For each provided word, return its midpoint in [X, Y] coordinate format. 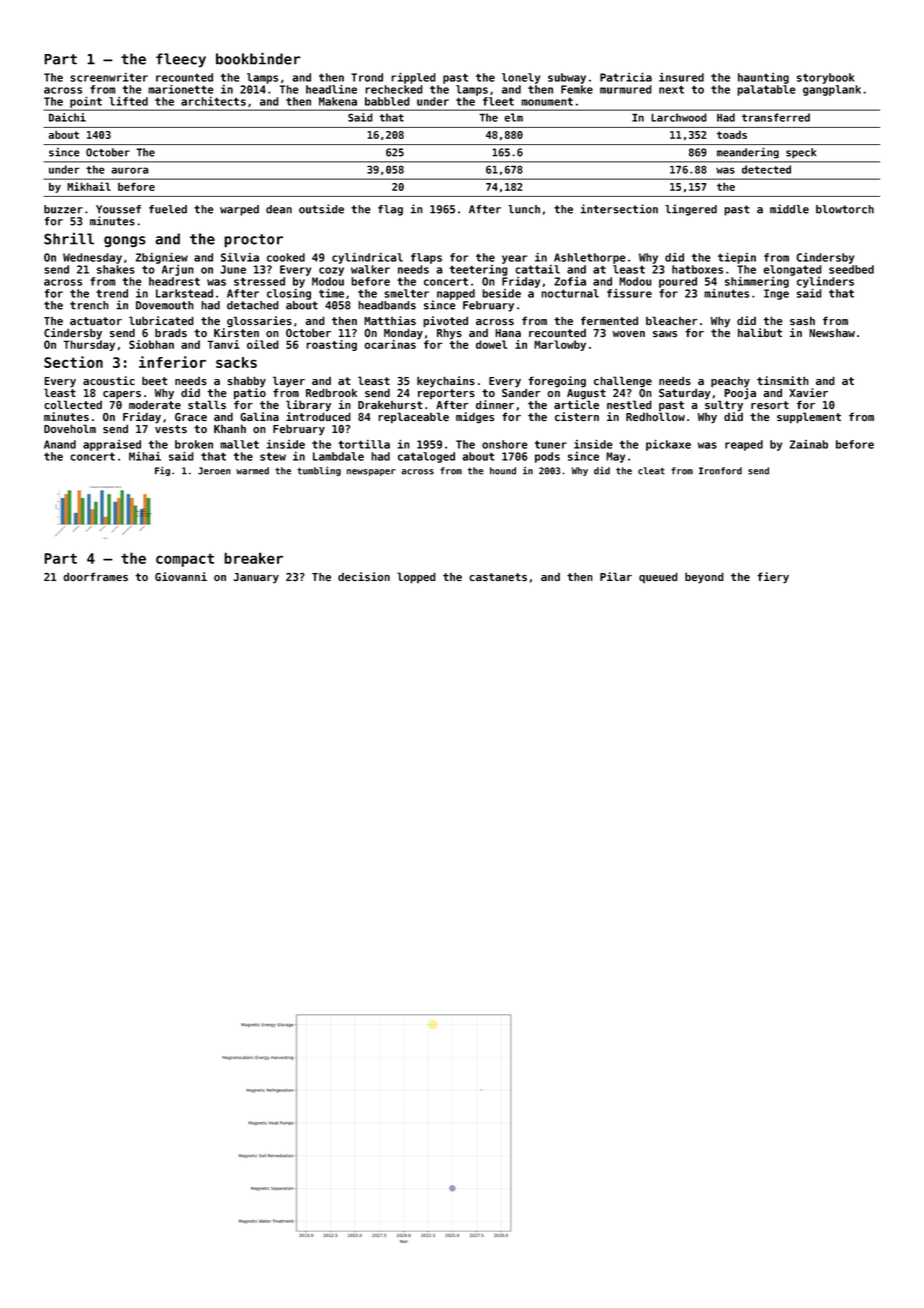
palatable [766, 90]
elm [513, 117]
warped [239, 210]
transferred [776, 117]
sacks [236, 362]
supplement [809, 418]
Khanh [230, 428]
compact [185, 560]
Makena [338, 101]
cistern [577, 417]
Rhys [449, 334]
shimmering [757, 282]
